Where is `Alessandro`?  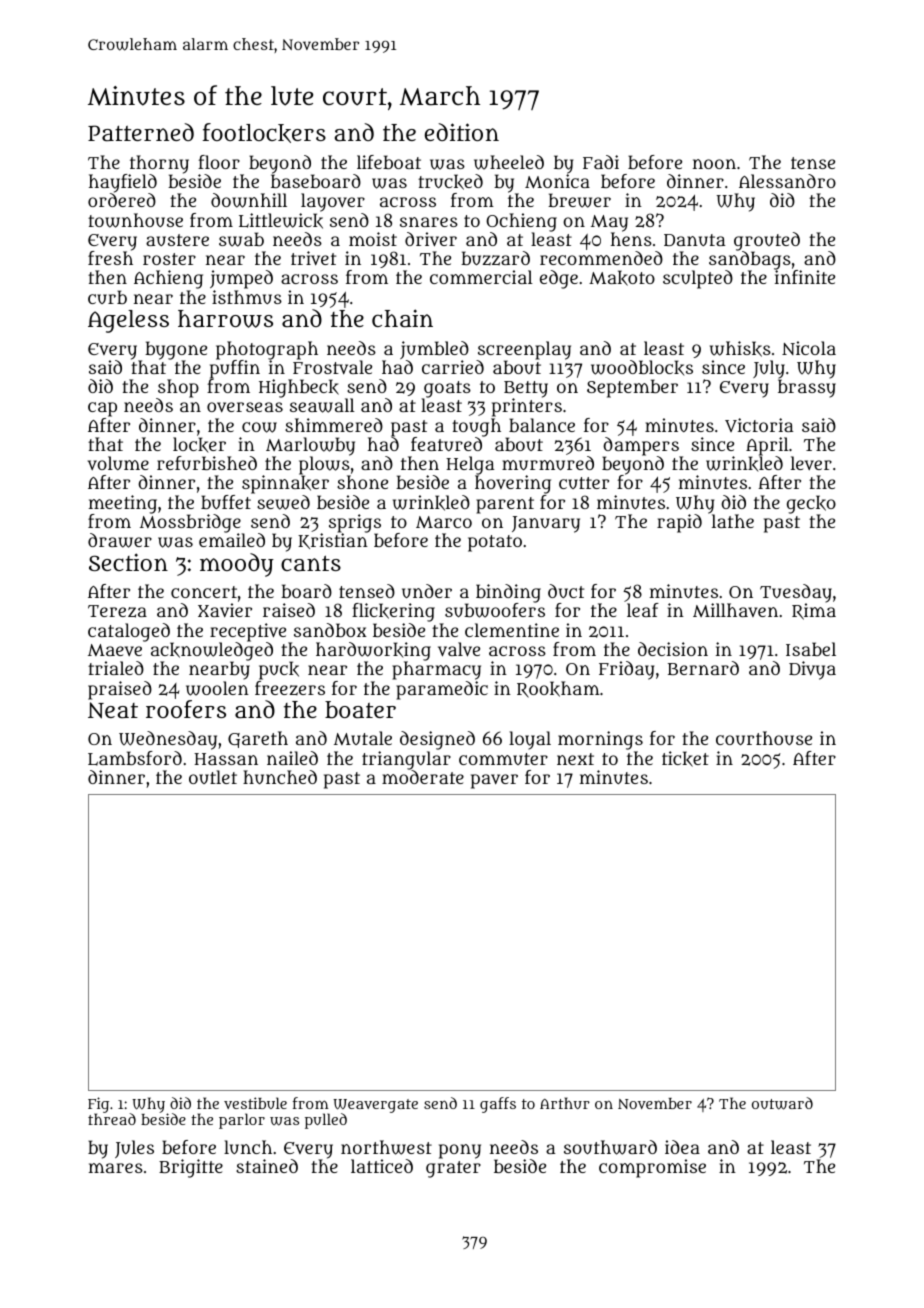 Alessandro is located at coordinates (787, 181).
